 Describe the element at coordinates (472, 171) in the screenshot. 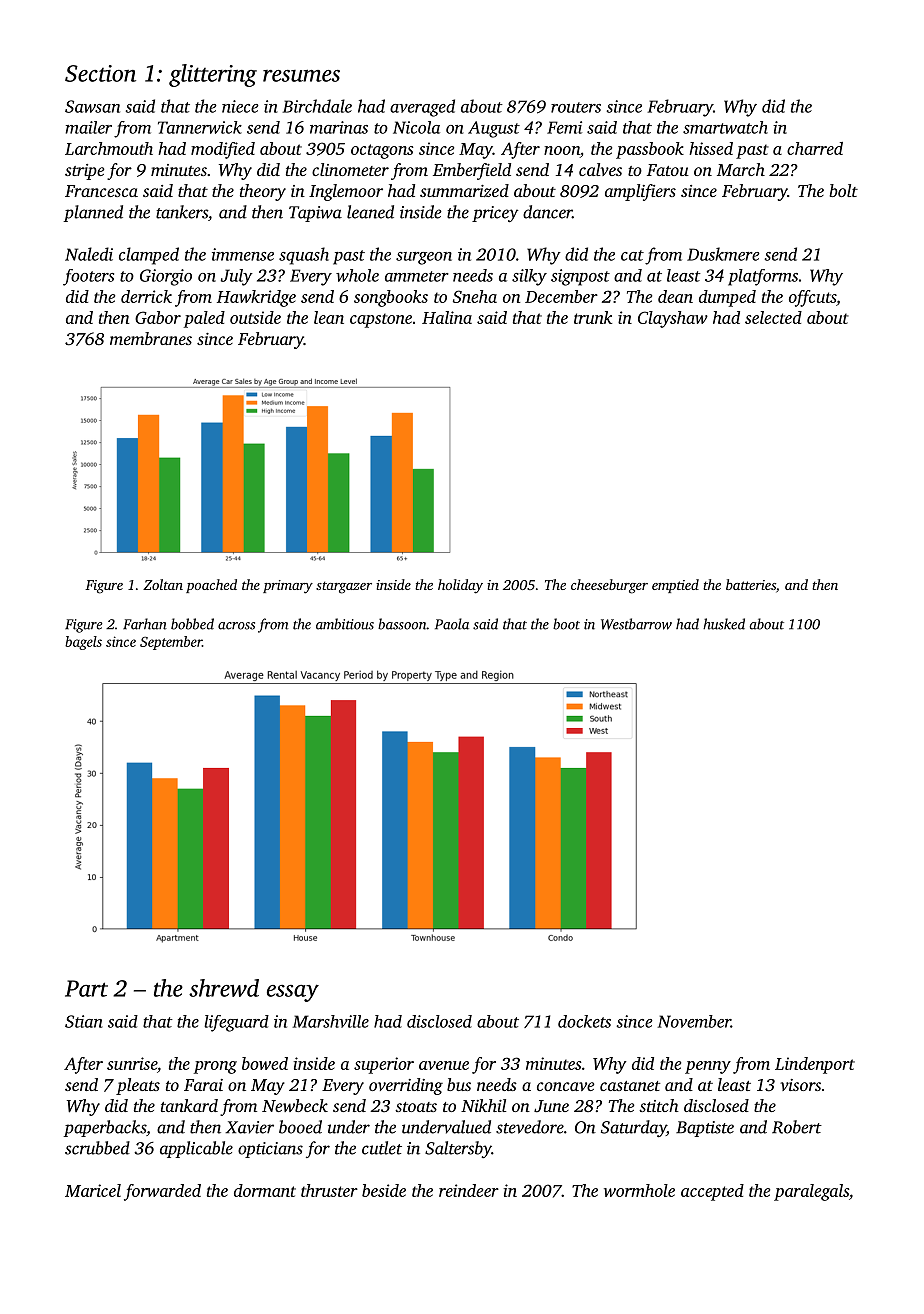

I see `Emberfield` at that location.
